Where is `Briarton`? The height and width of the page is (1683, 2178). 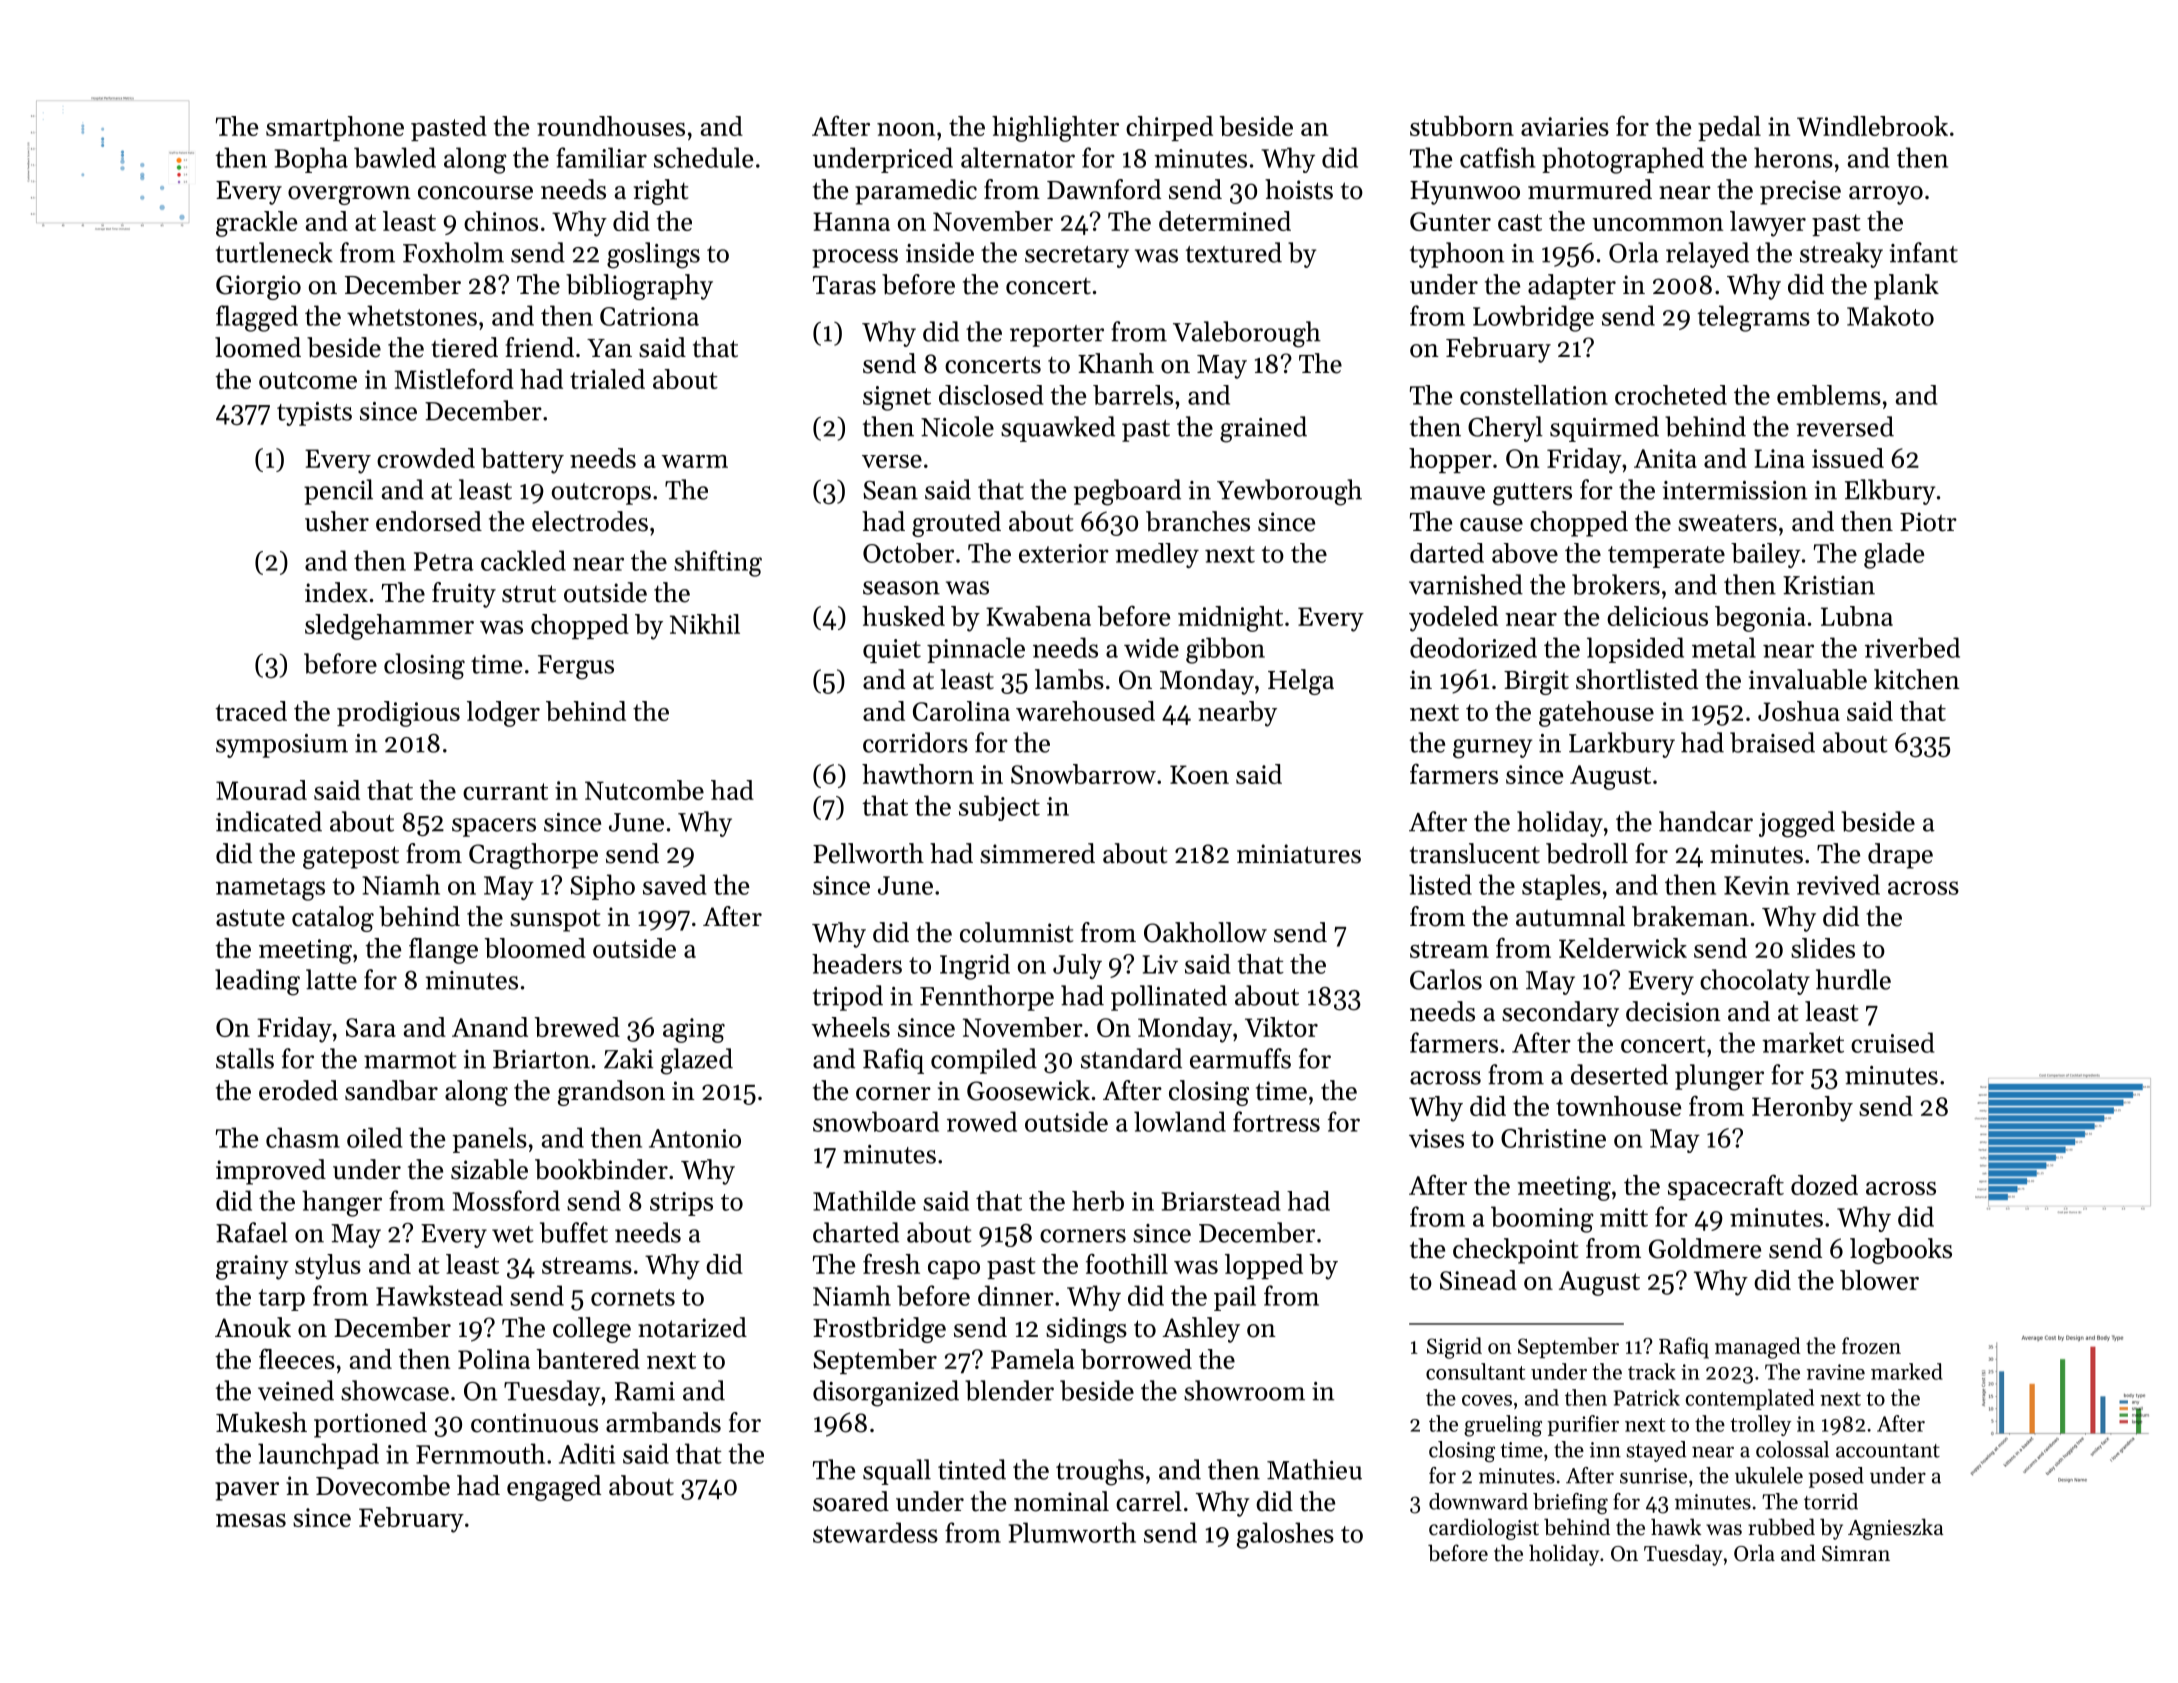 Briarton is located at coordinates (541, 1059).
